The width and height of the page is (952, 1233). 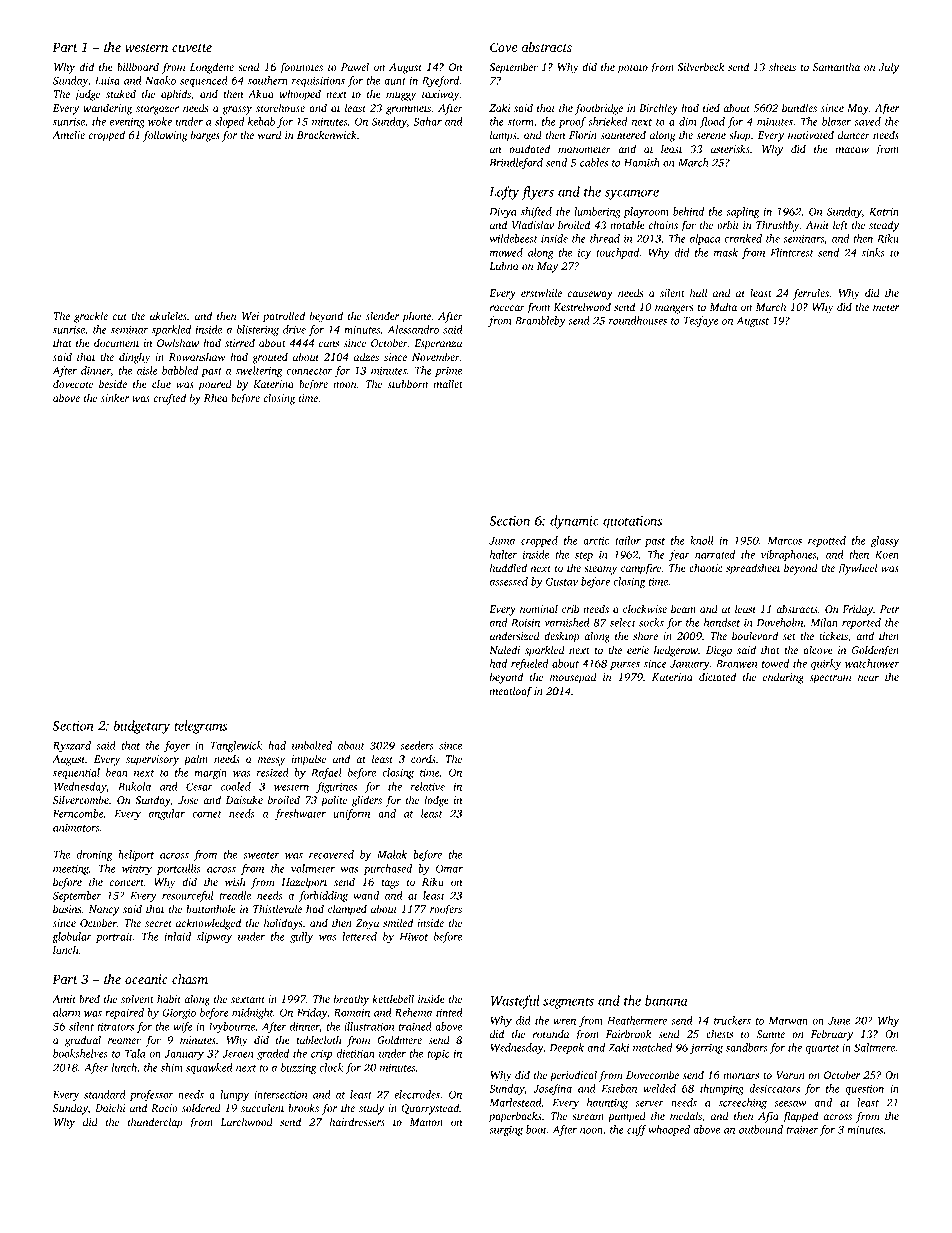 What do you see at coordinates (839, 1021) in the page?
I see `June` at bounding box center [839, 1021].
